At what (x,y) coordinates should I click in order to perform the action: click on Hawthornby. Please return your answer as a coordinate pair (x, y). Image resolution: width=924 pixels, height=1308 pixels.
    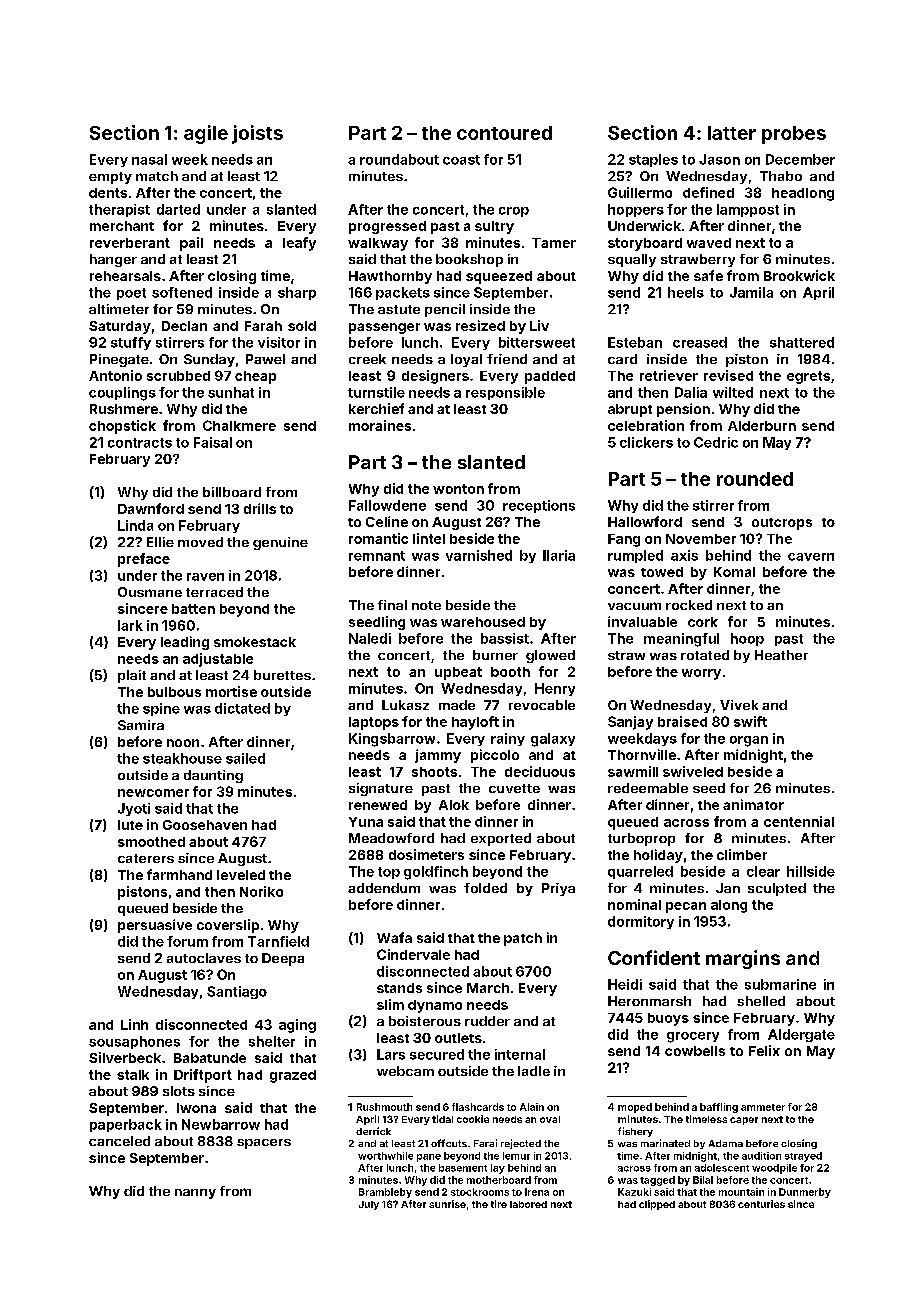
    Looking at the image, I should click on (390, 277).
